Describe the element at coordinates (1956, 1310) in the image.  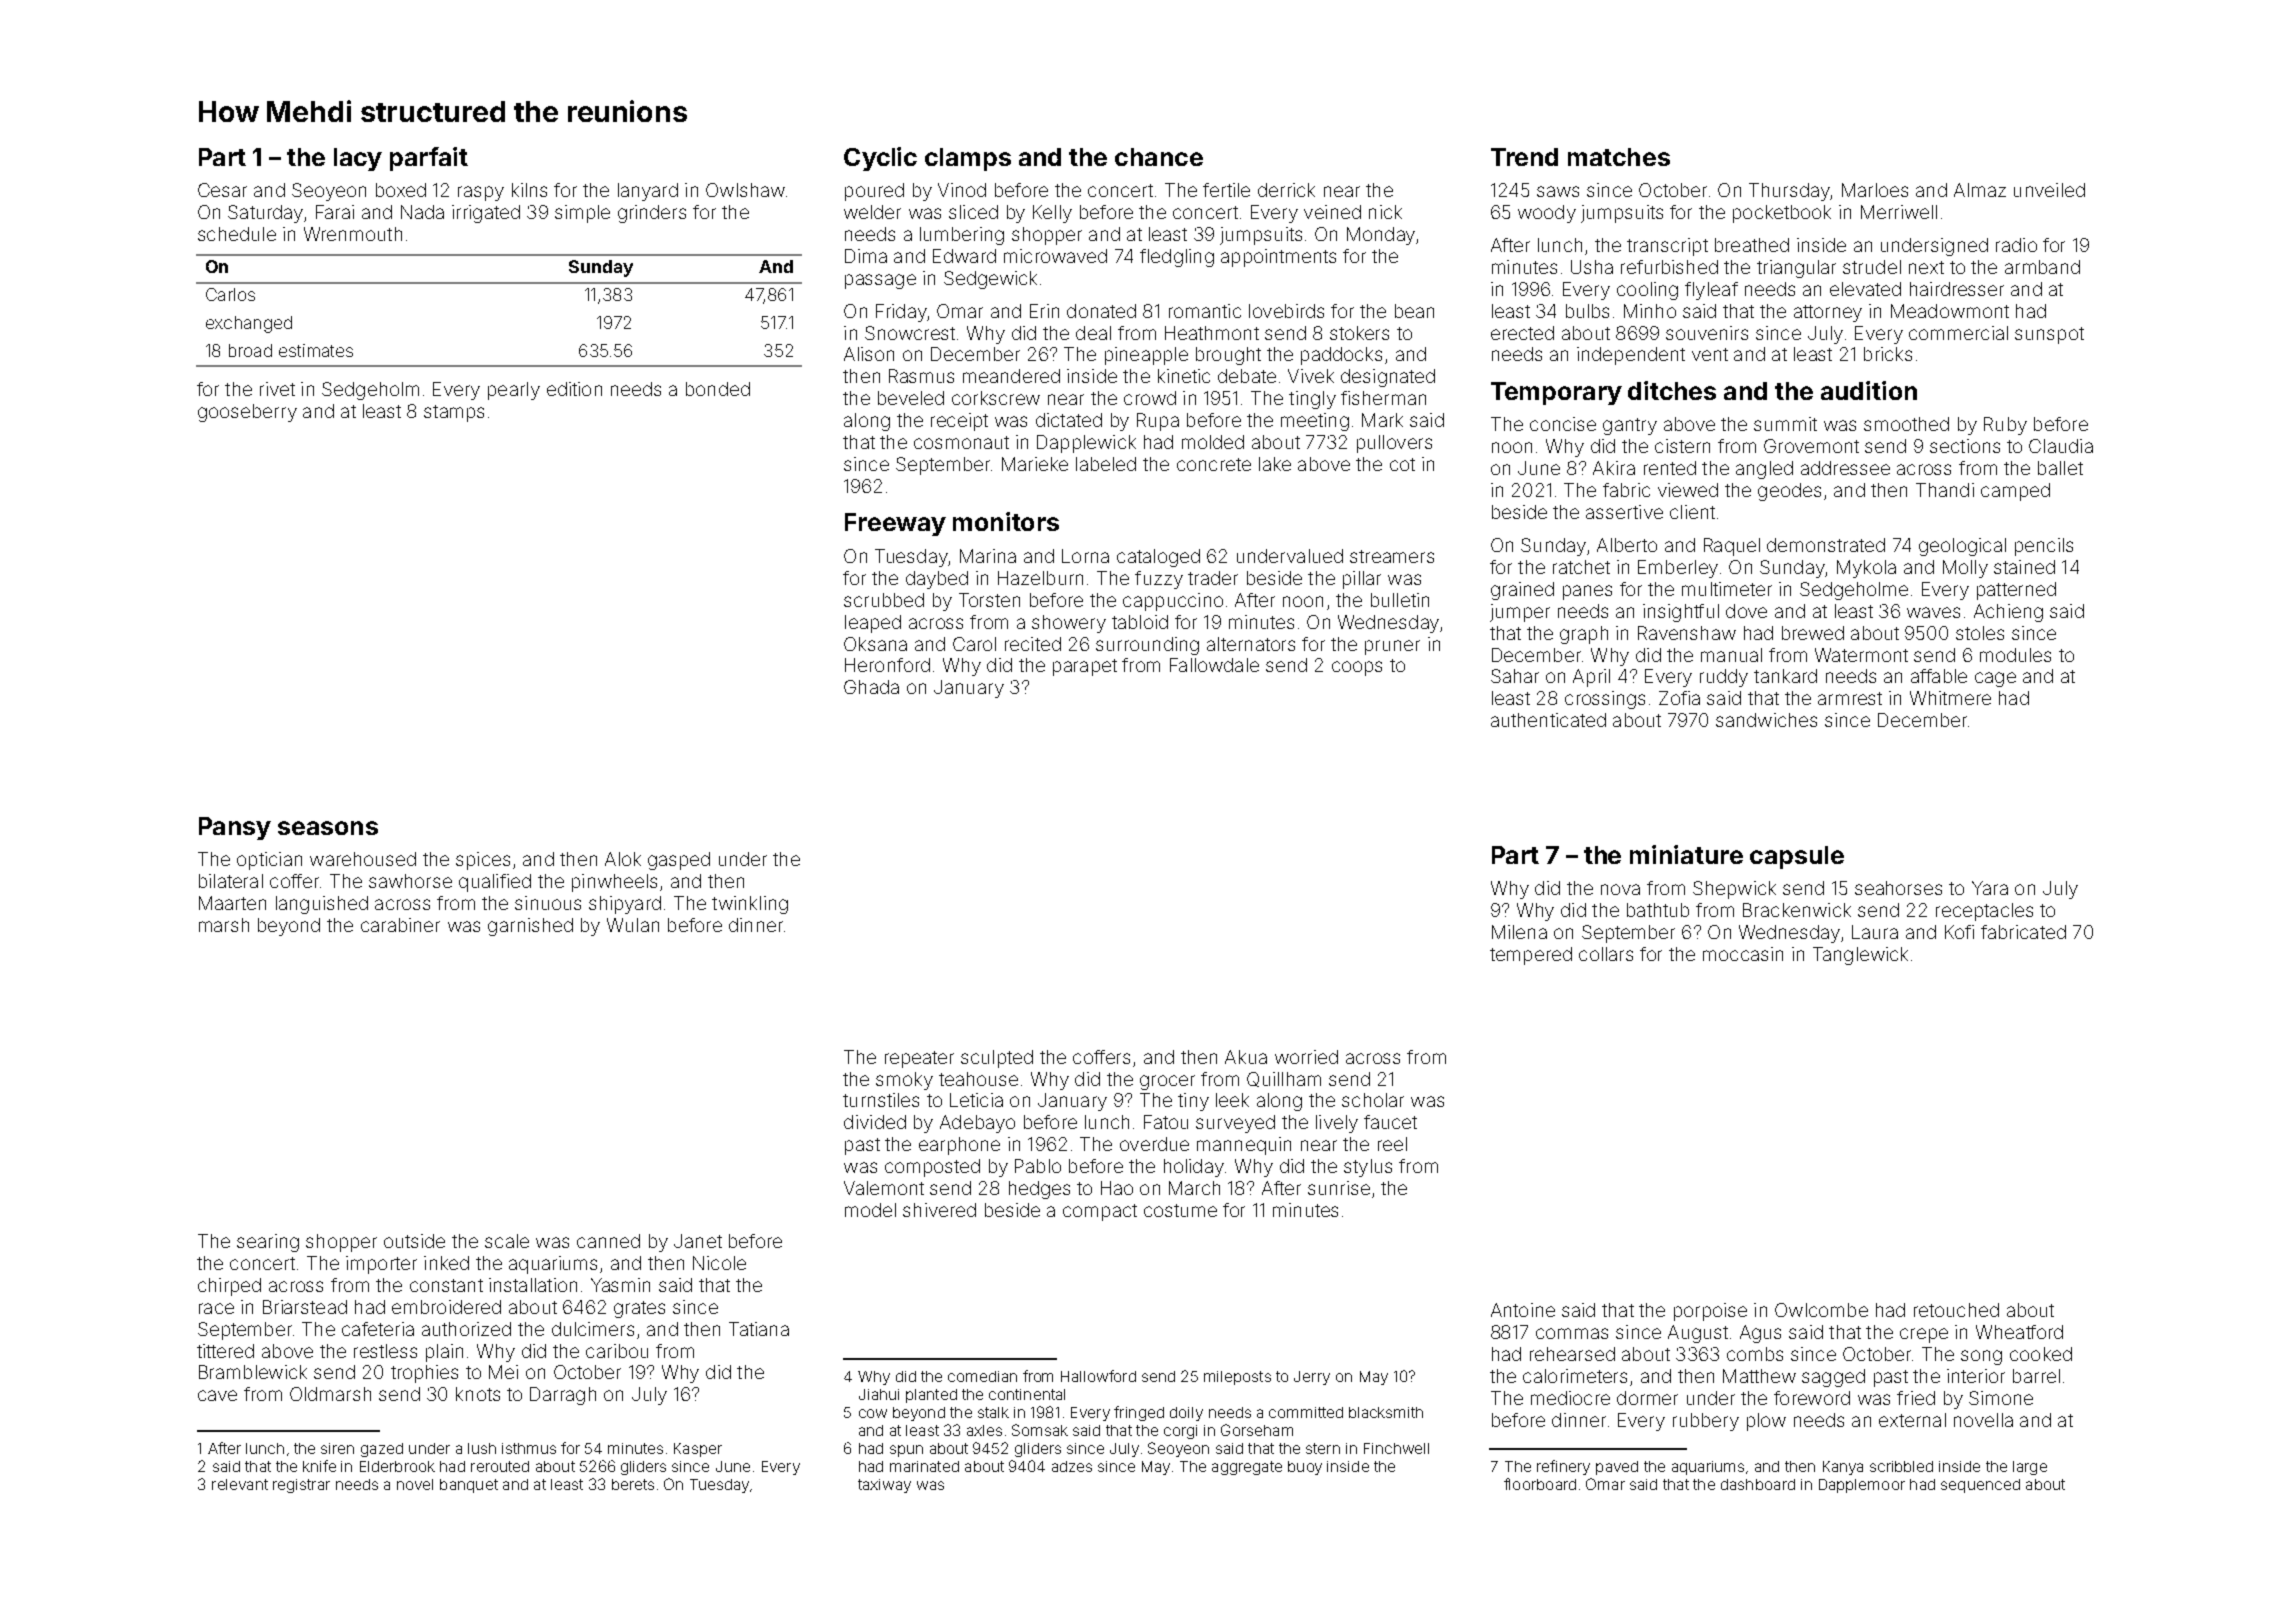
I see `retouched` at that location.
